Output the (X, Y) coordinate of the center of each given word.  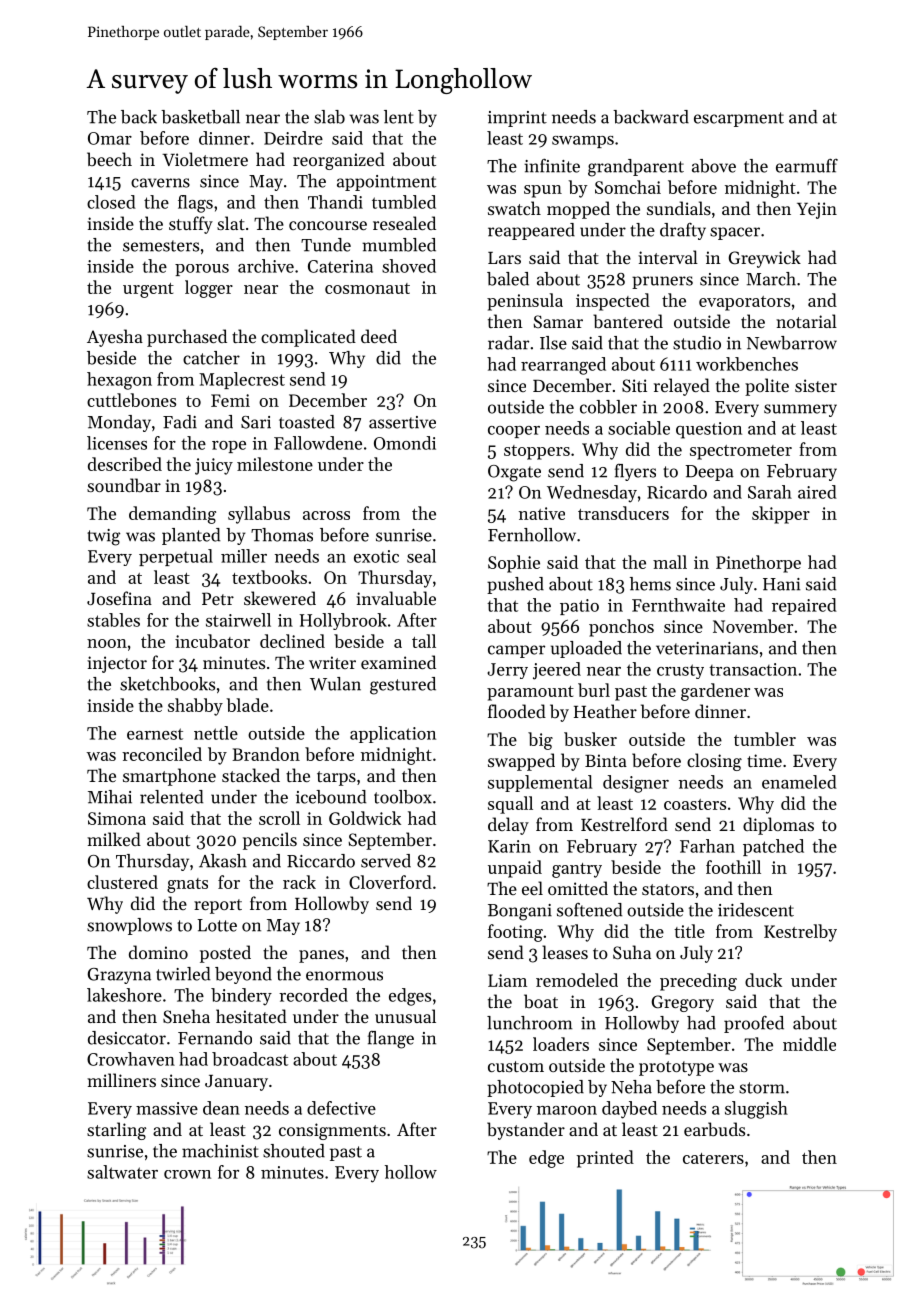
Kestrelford (624, 824)
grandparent (636, 168)
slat (231, 223)
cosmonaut (367, 288)
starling (116, 1131)
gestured (403, 686)
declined (292, 641)
